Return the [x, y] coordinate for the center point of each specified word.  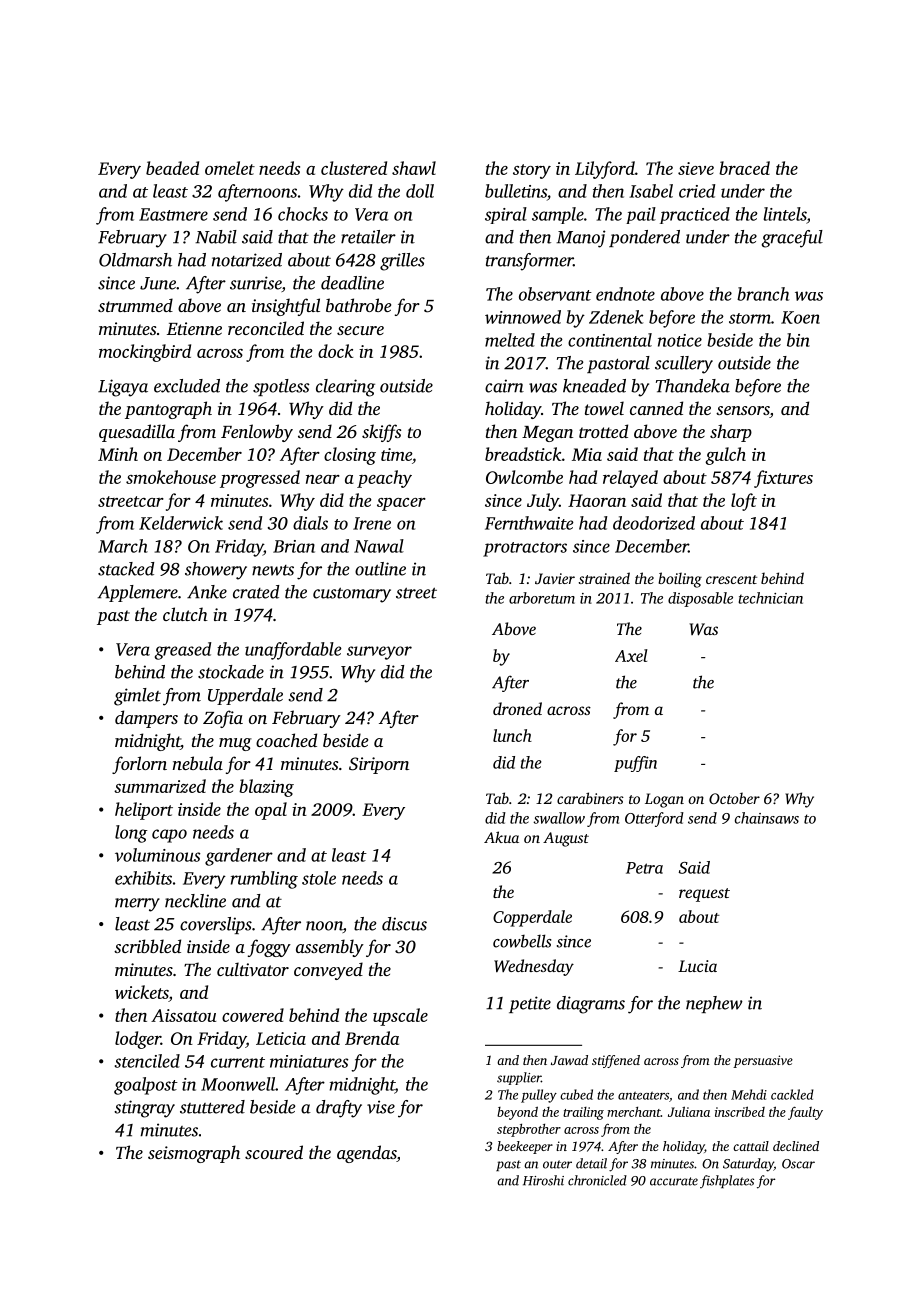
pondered [644, 238]
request [704, 895]
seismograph [194, 1154]
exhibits [143, 878]
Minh [118, 454]
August [566, 839]
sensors [743, 412]
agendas [366, 1154]
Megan [547, 434]
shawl [414, 168]
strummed [135, 305]
